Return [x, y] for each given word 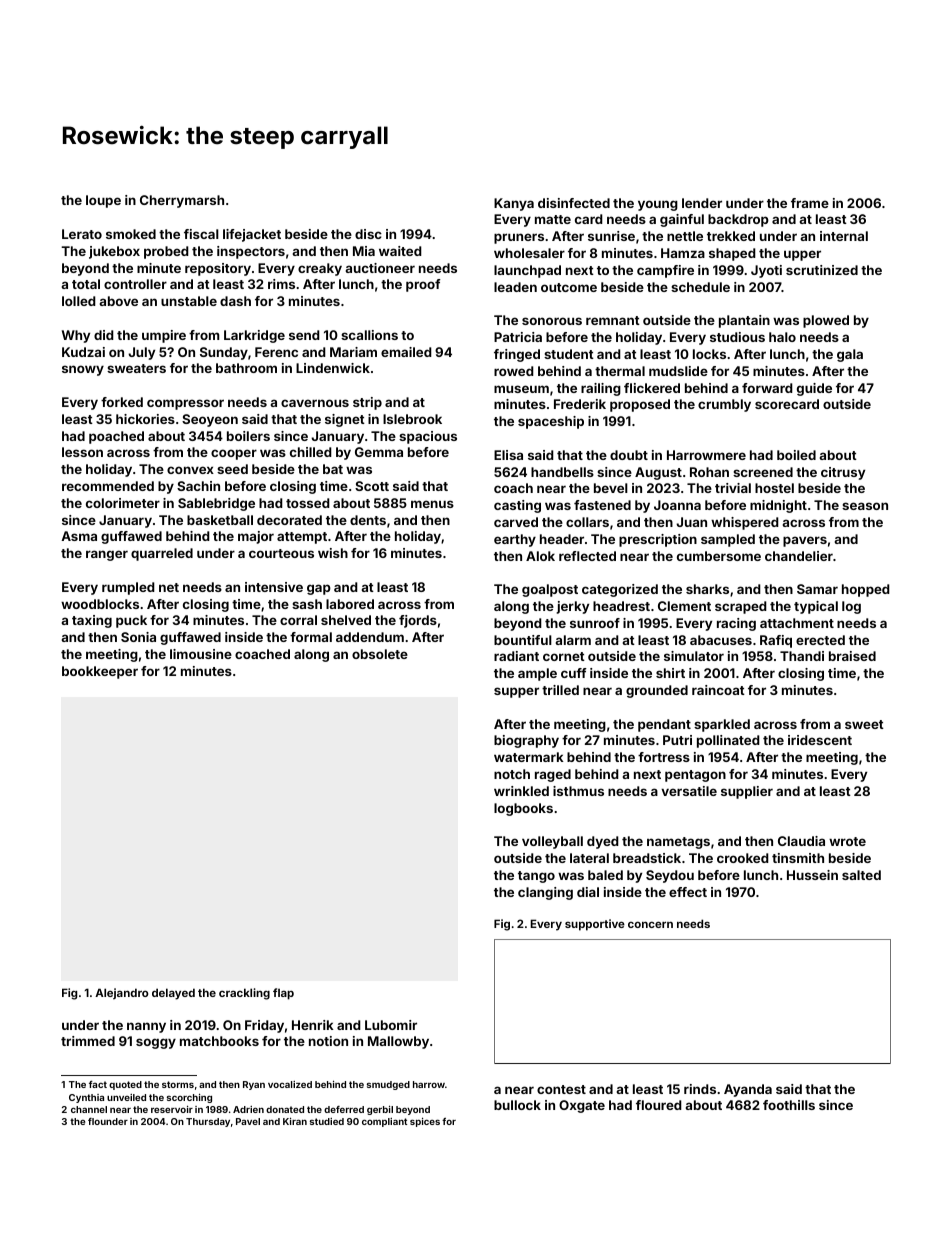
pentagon [695, 776]
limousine [201, 654]
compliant [384, 1122]
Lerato [82, 234]
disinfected [574, 203]
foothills [789, 1105]
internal [844, 236]
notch [512, 774]
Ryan [254, 1085]
